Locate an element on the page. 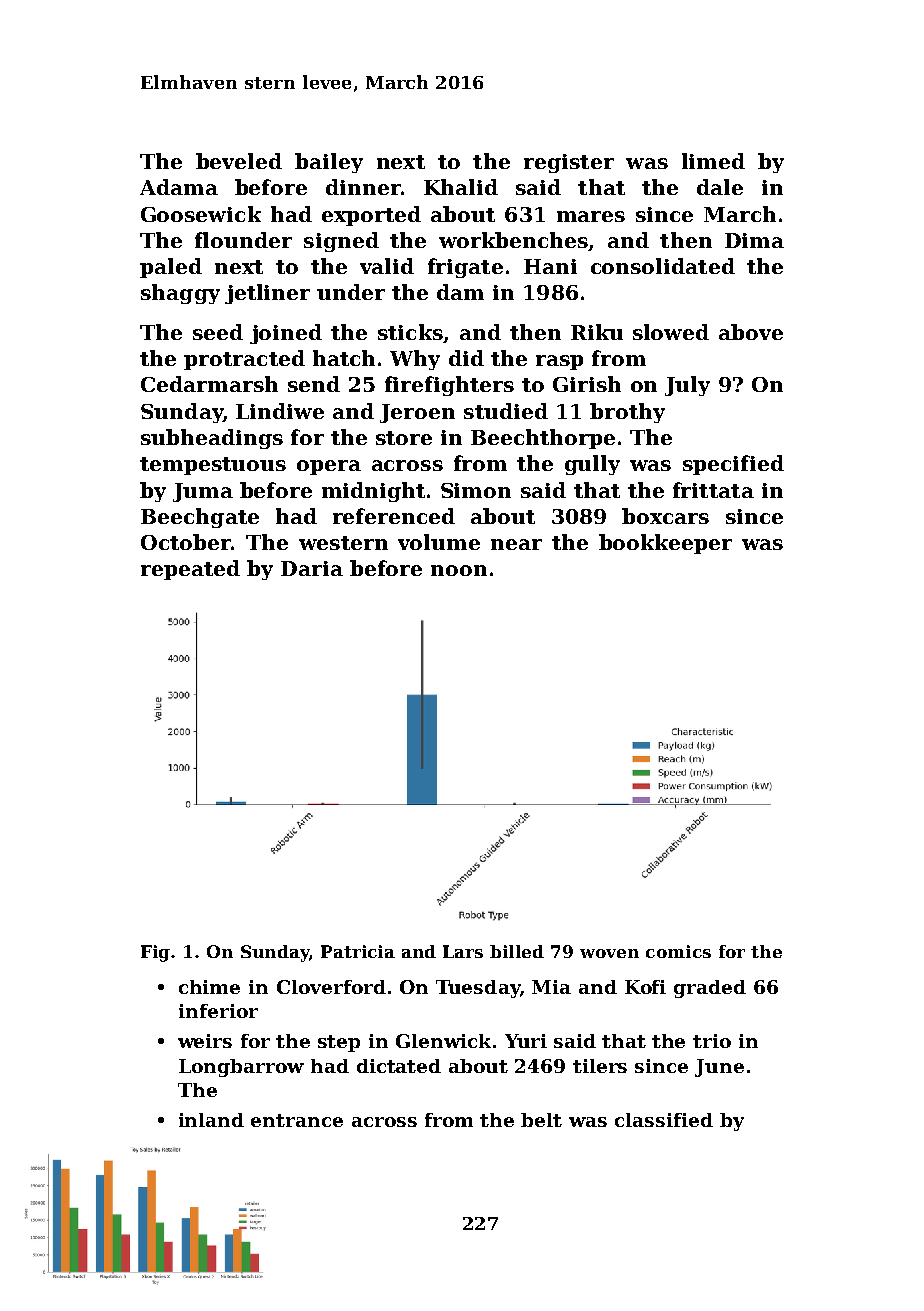  Patricia is located at coordinates (358, 951).
